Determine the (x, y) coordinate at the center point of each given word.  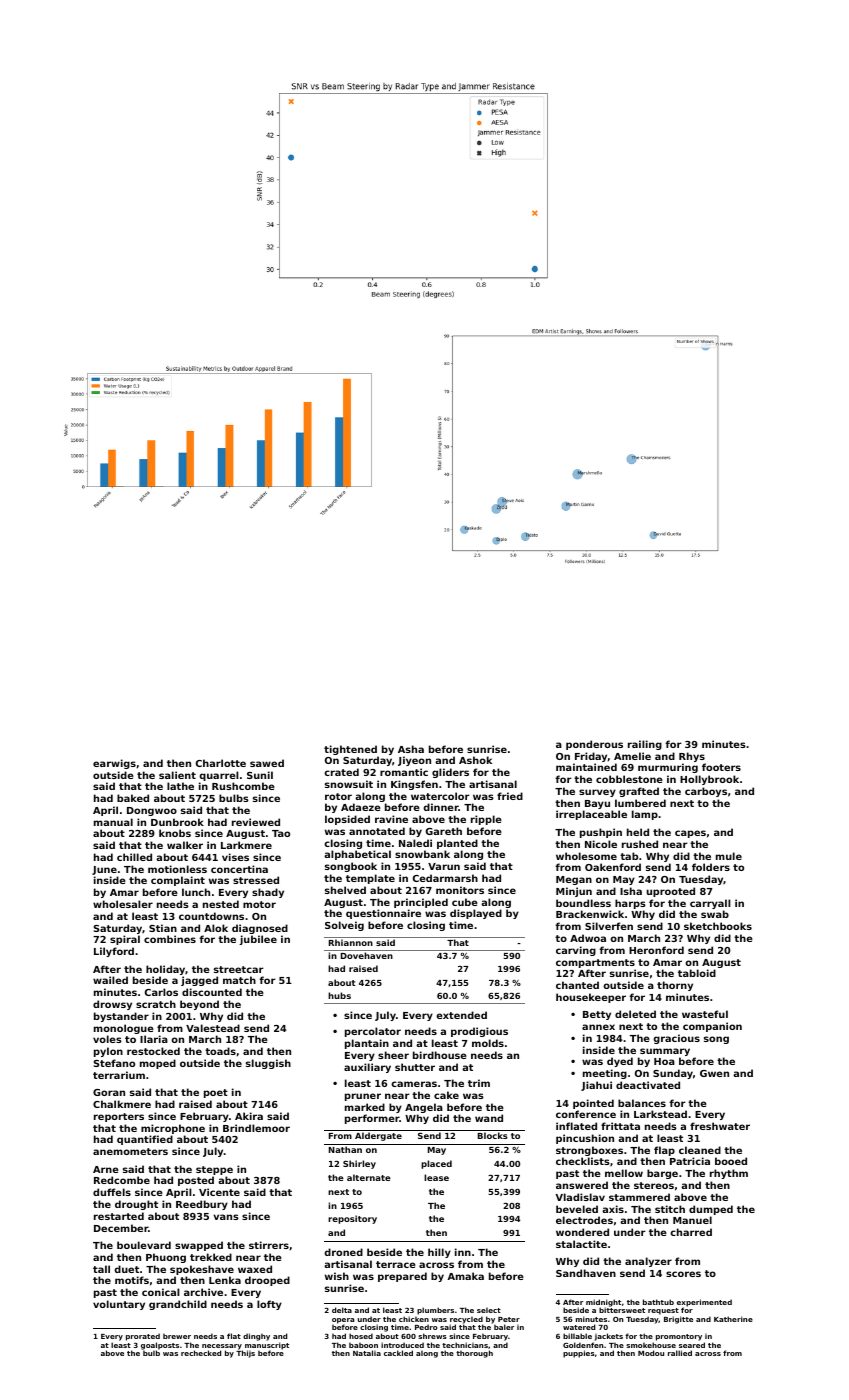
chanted (577, 985)
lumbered (640, 803)
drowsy (112, 1005)
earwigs (114, 764)
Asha (411, 749)
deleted (635, 1014)
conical (161, 1292)
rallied (680, 1353)
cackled (398, 1353)
